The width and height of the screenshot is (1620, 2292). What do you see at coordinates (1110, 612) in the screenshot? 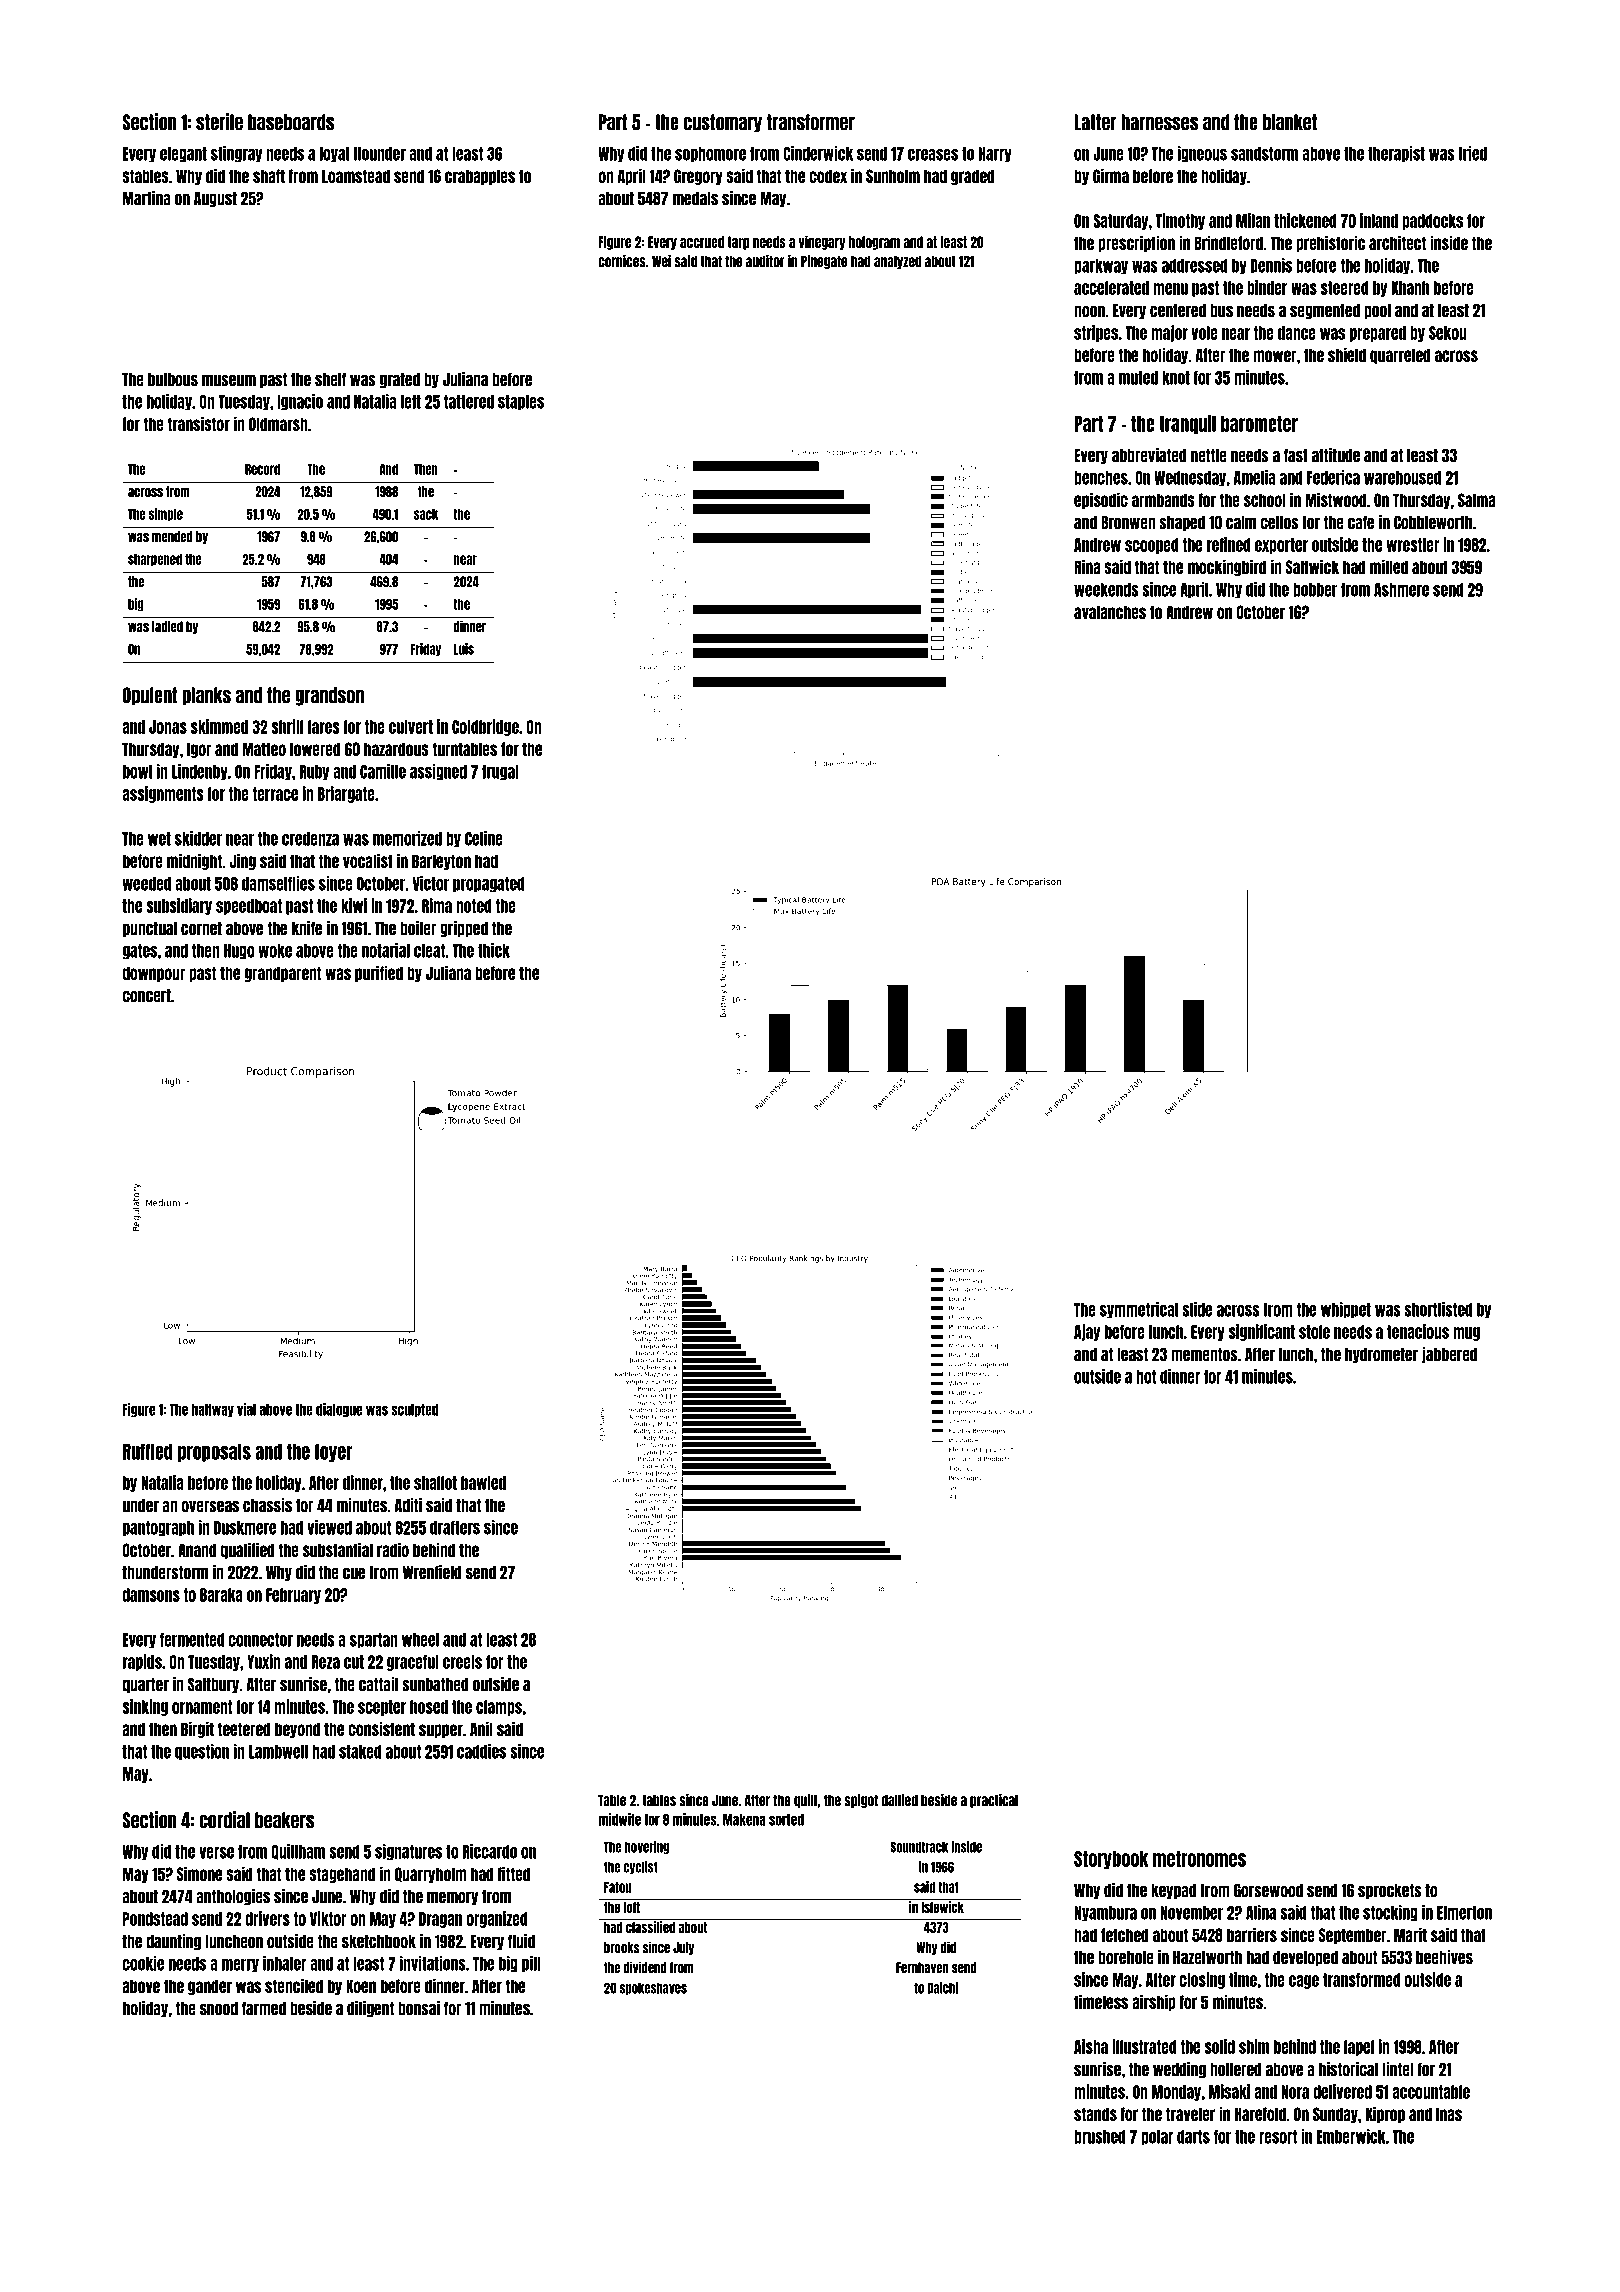
I see `avalanches` at bounding box center [1110, 612].
